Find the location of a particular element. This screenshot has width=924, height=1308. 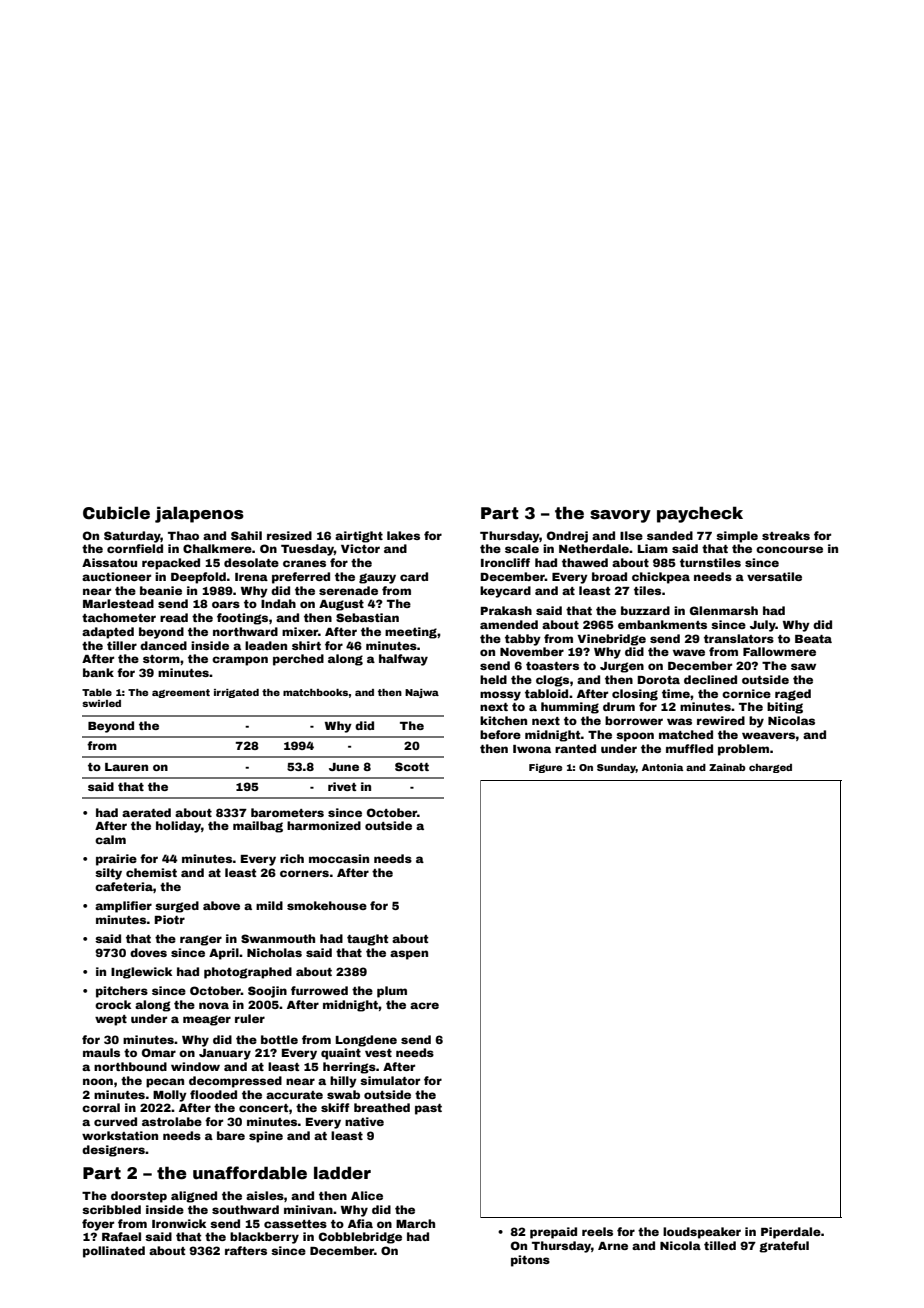

reels is located at coordinates (597, 1231).
